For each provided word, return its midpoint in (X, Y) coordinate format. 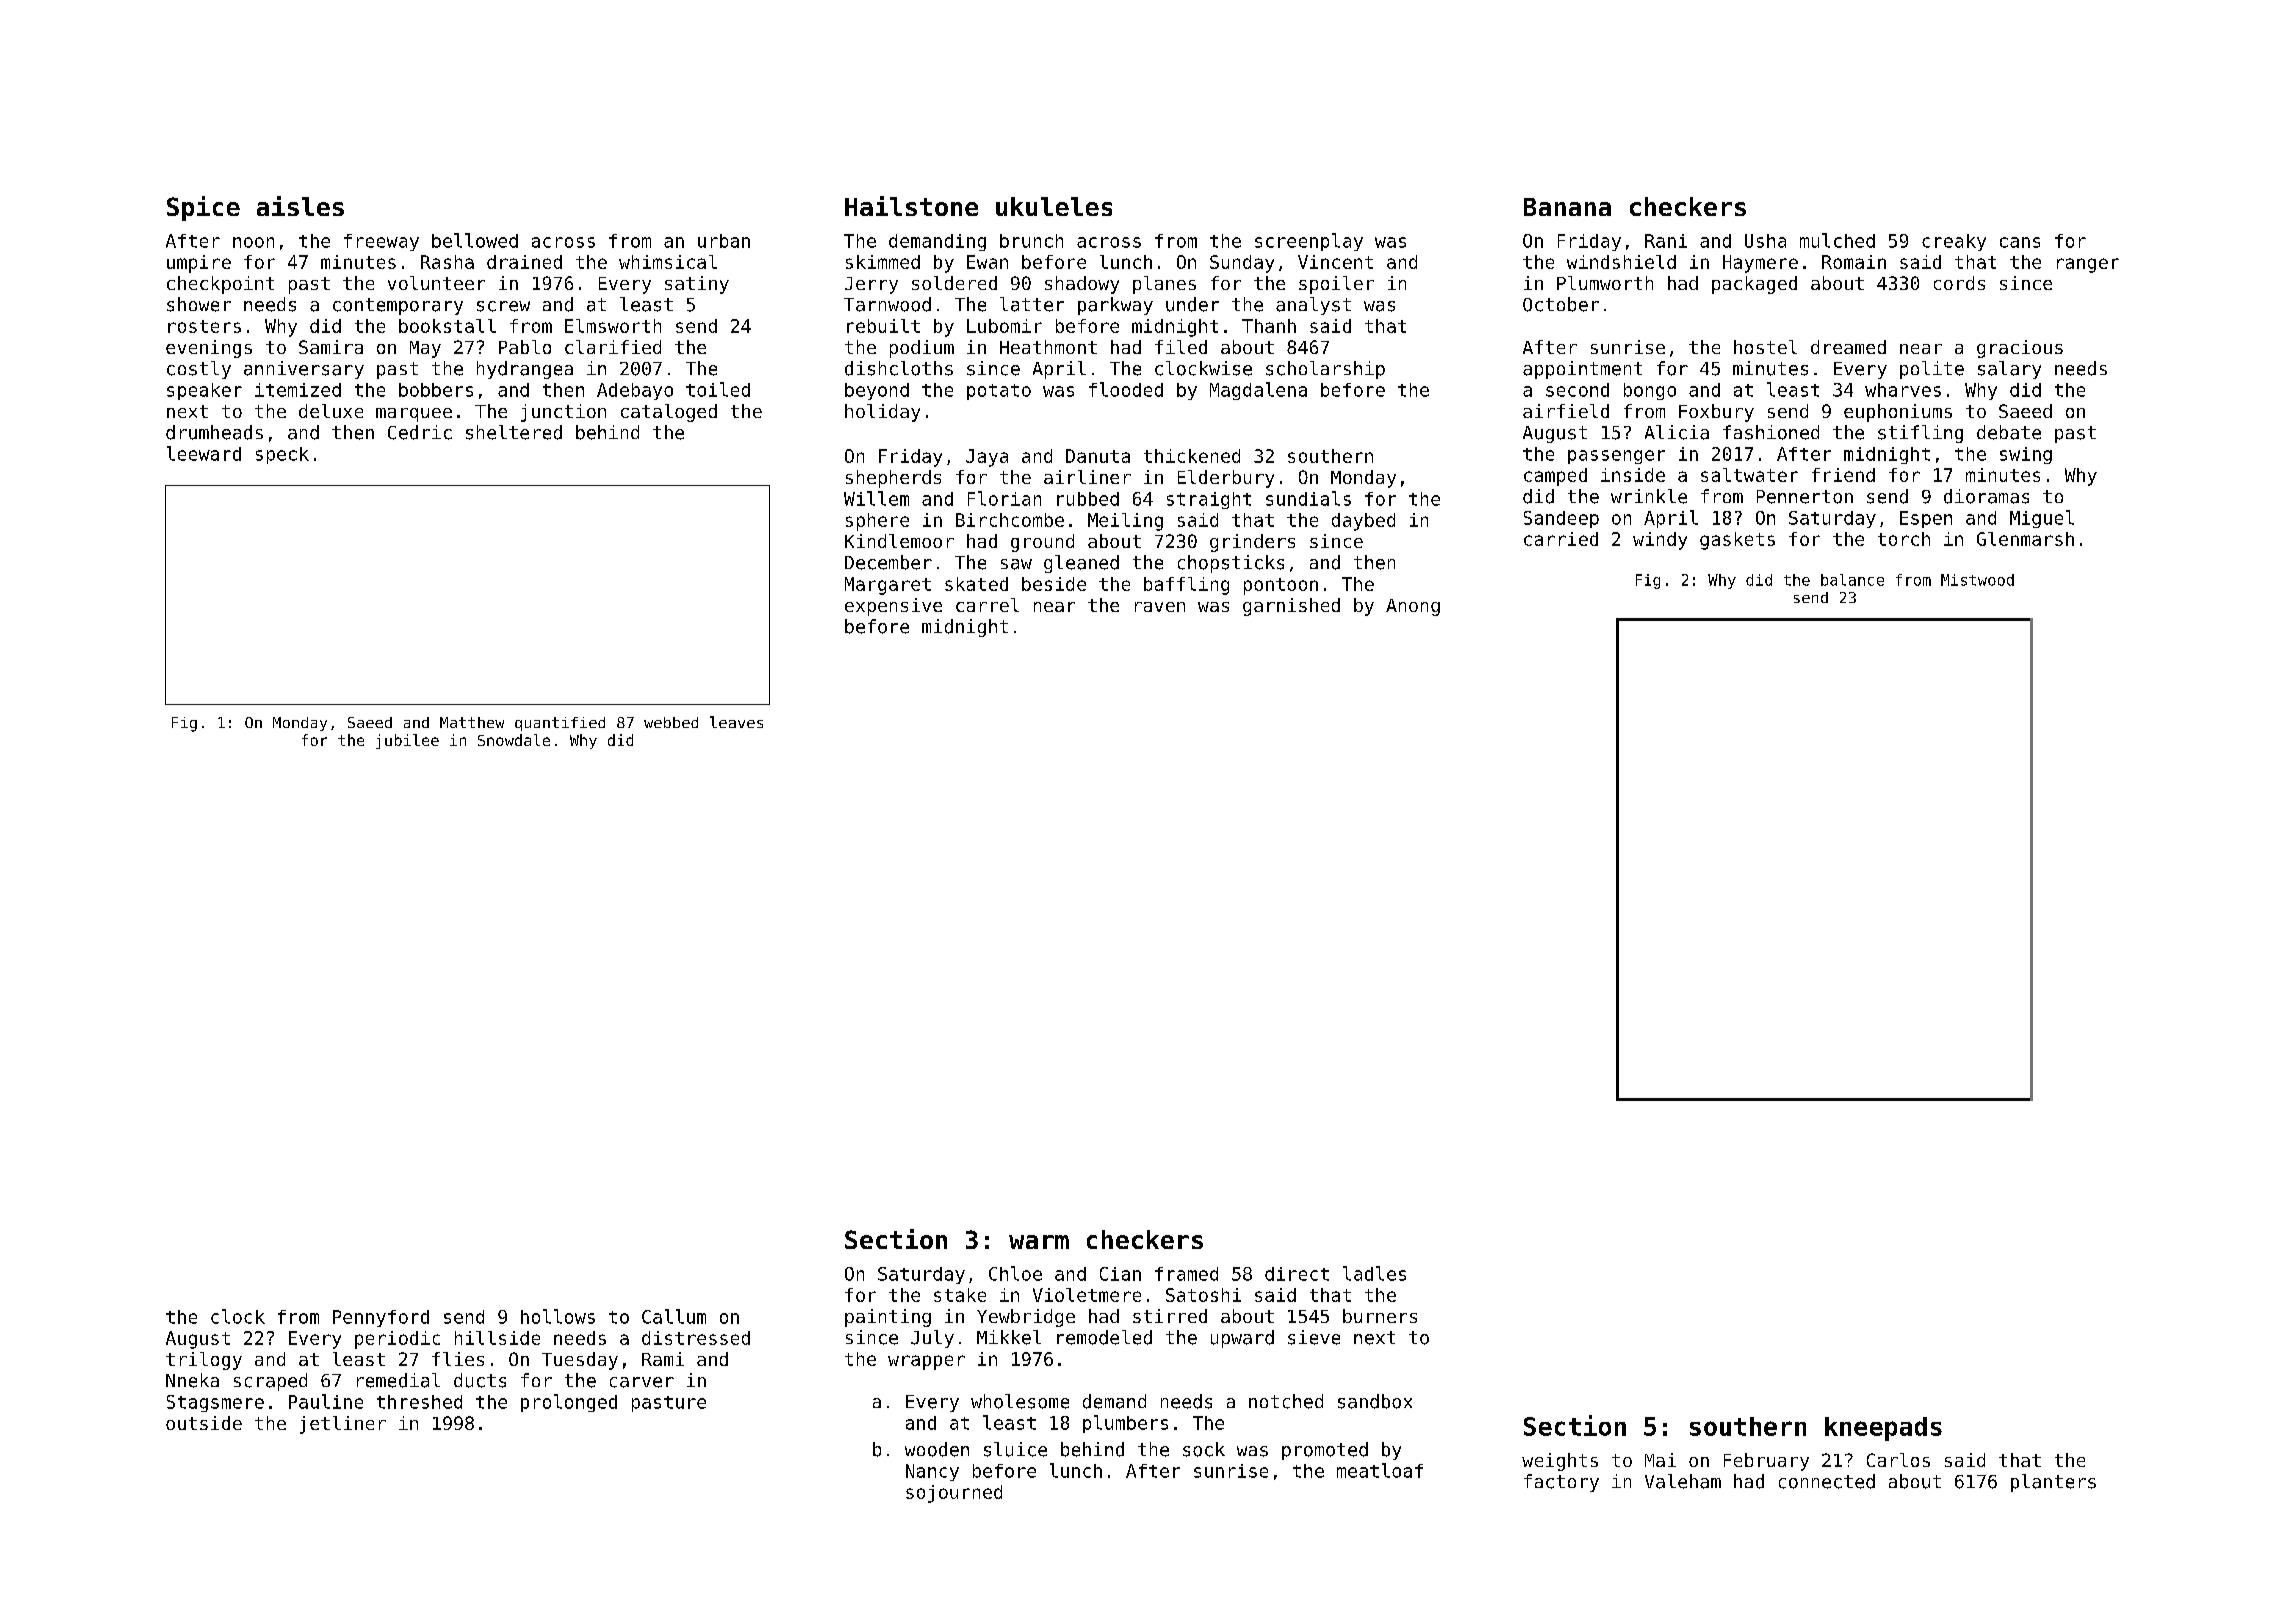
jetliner (343, 1425)
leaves (736, 722)
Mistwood (1977, 580)
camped (1555, 477)
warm (1039, 1242)
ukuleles (1054, 206)
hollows (558, 1316)
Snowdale (514, 740)
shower (199, 304)
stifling (1920, 434)
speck (282, 455)
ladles (1374, 1273)
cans (2020, 242)
